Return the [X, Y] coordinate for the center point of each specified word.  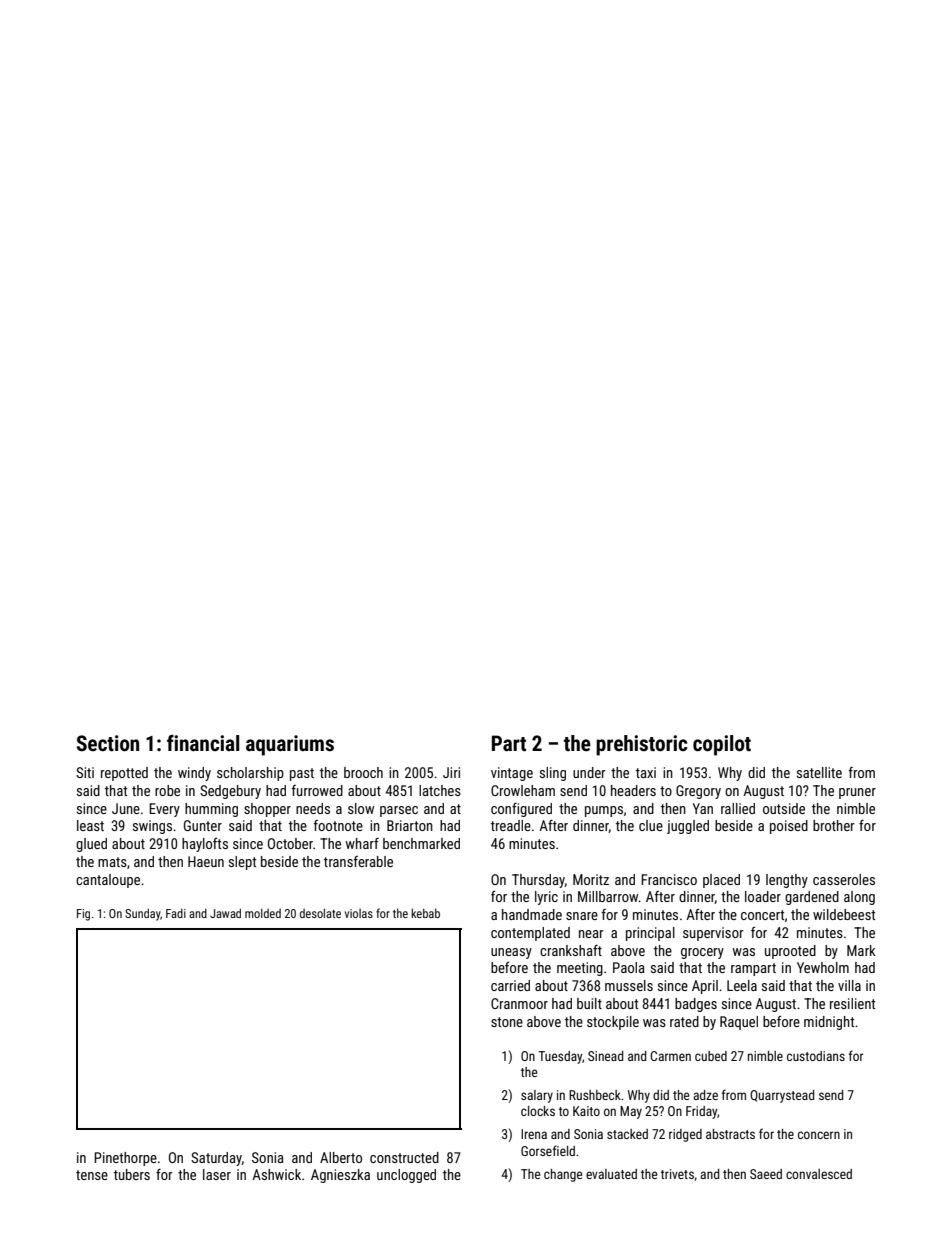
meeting [580, 969]
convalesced [819, 1174]
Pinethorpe [125, 1159]
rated [684, 1021]
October [290, 843]
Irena [534, 1134]
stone [507, 1022]
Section [108, 743]
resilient [852, 1003]
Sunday [143, 914]
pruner [857, 793]
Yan [703, 808]
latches [440, 790]
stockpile [613, 1023]
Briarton [410, 825]
